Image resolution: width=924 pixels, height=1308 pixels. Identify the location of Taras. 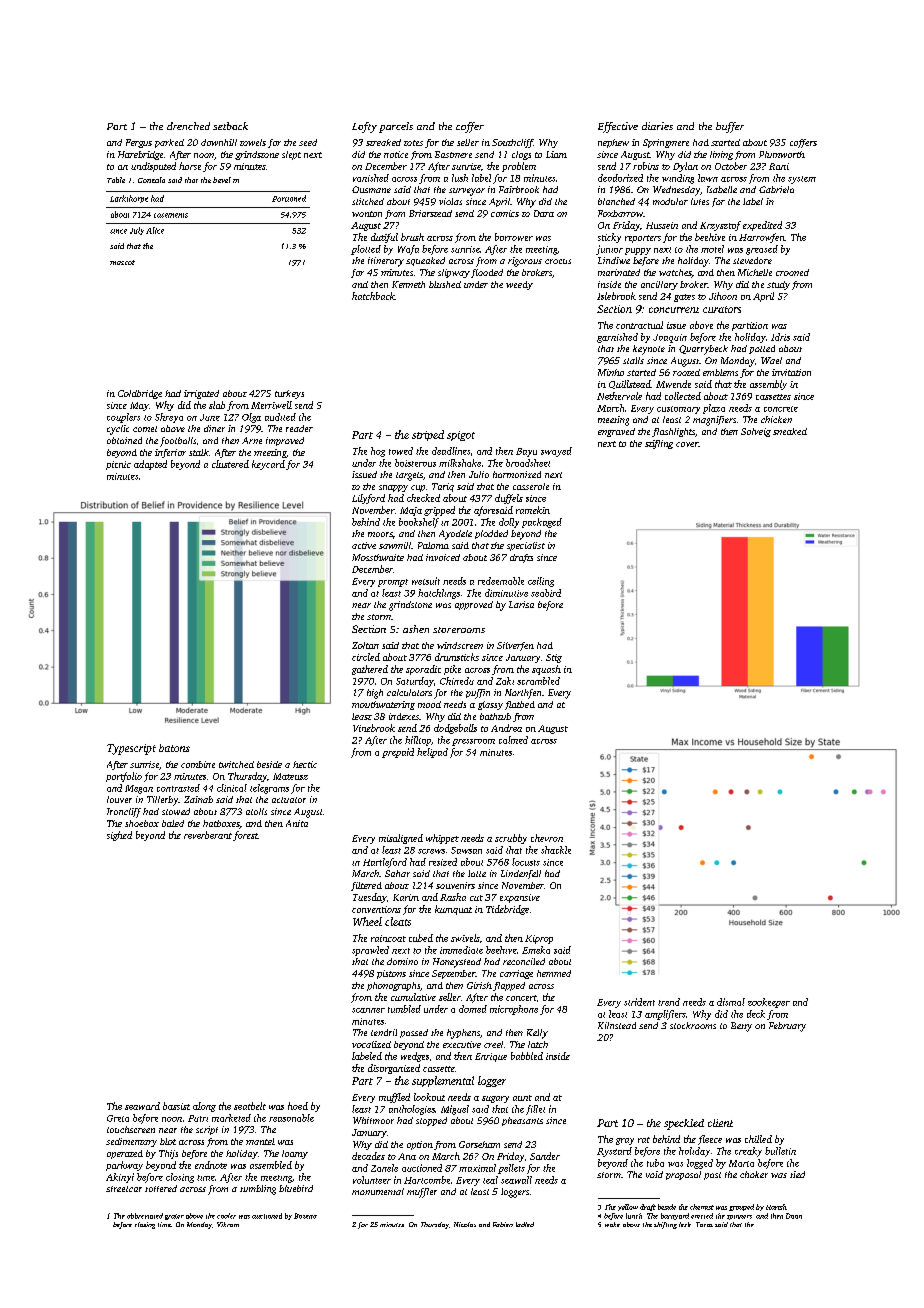
(704, 1224).
